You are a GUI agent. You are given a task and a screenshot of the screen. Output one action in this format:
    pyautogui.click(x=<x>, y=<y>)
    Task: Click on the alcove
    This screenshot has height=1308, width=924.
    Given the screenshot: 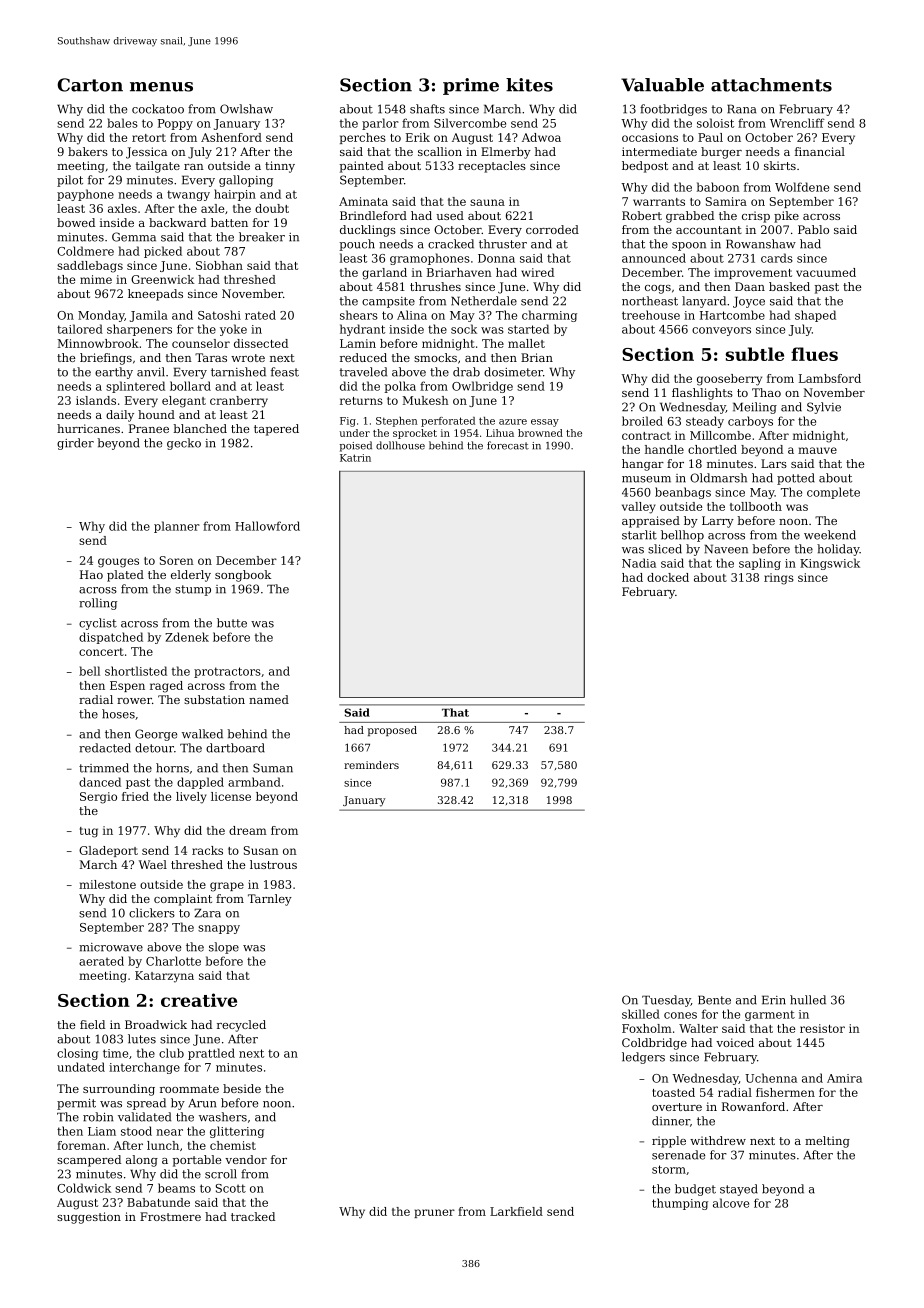 What is the action you would take?
    pyautogui.click(x=731, y=1203)
